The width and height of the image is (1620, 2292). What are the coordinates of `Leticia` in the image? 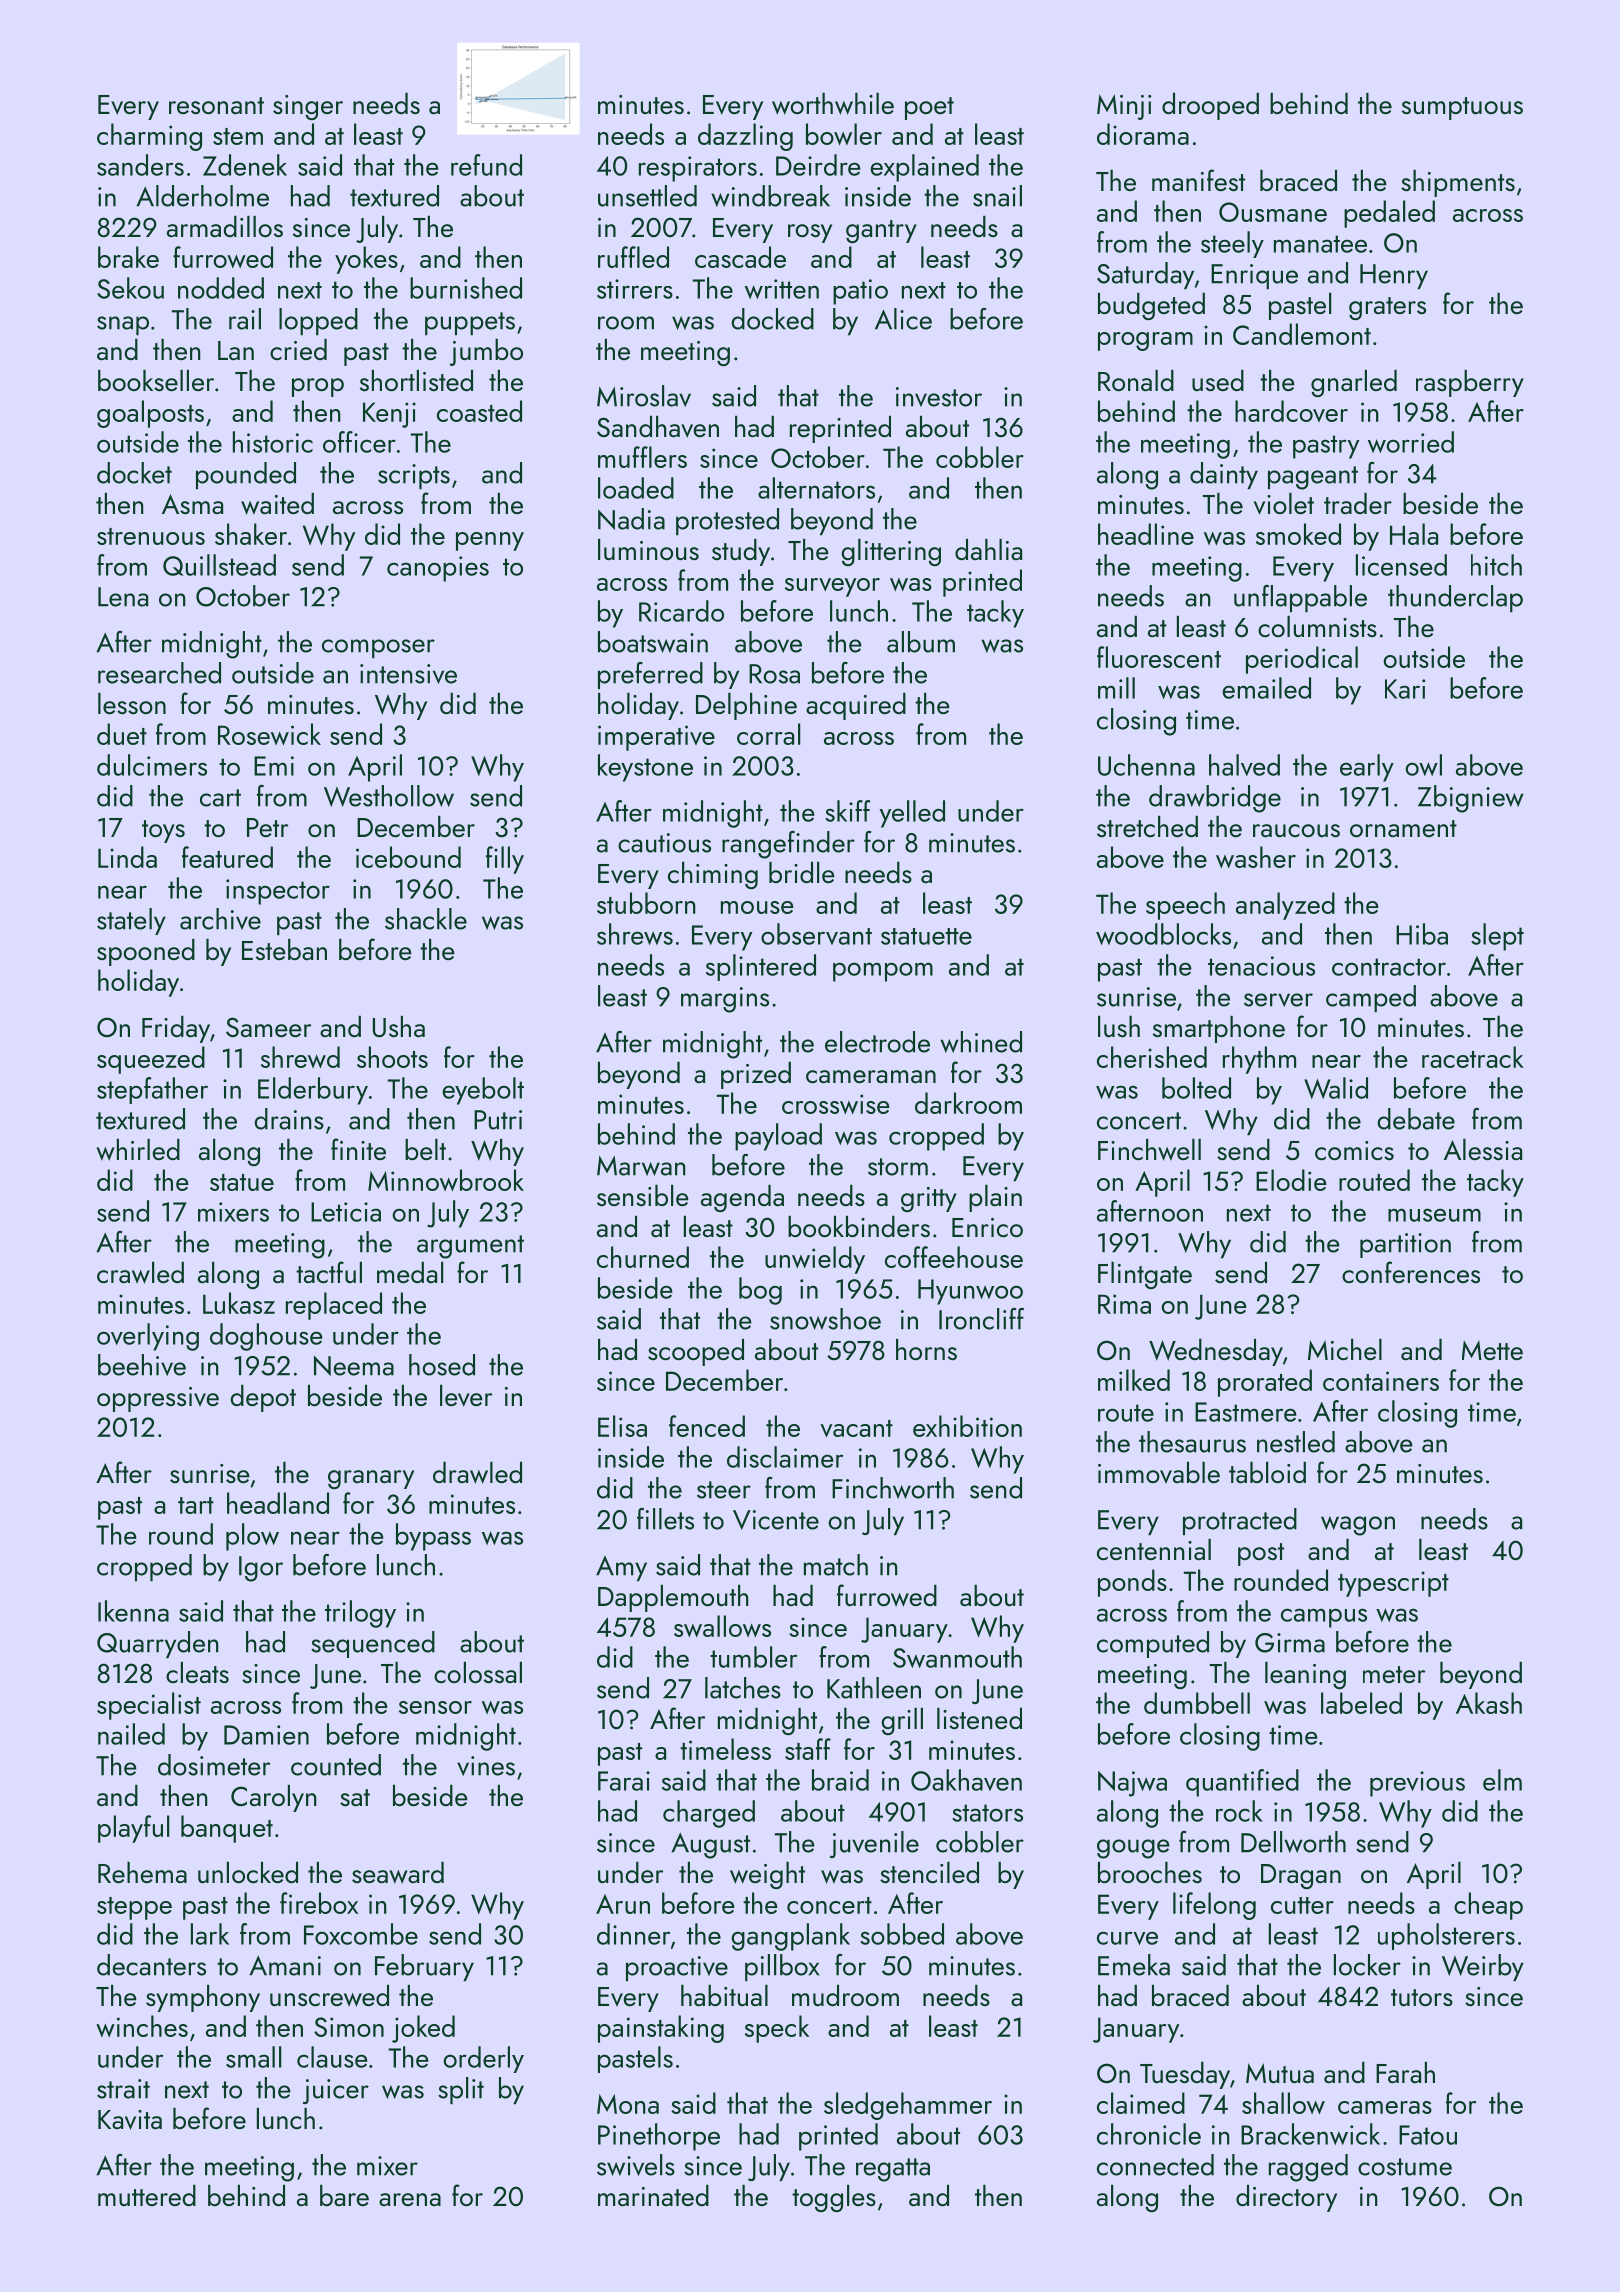 It's located at (346, 1212).
